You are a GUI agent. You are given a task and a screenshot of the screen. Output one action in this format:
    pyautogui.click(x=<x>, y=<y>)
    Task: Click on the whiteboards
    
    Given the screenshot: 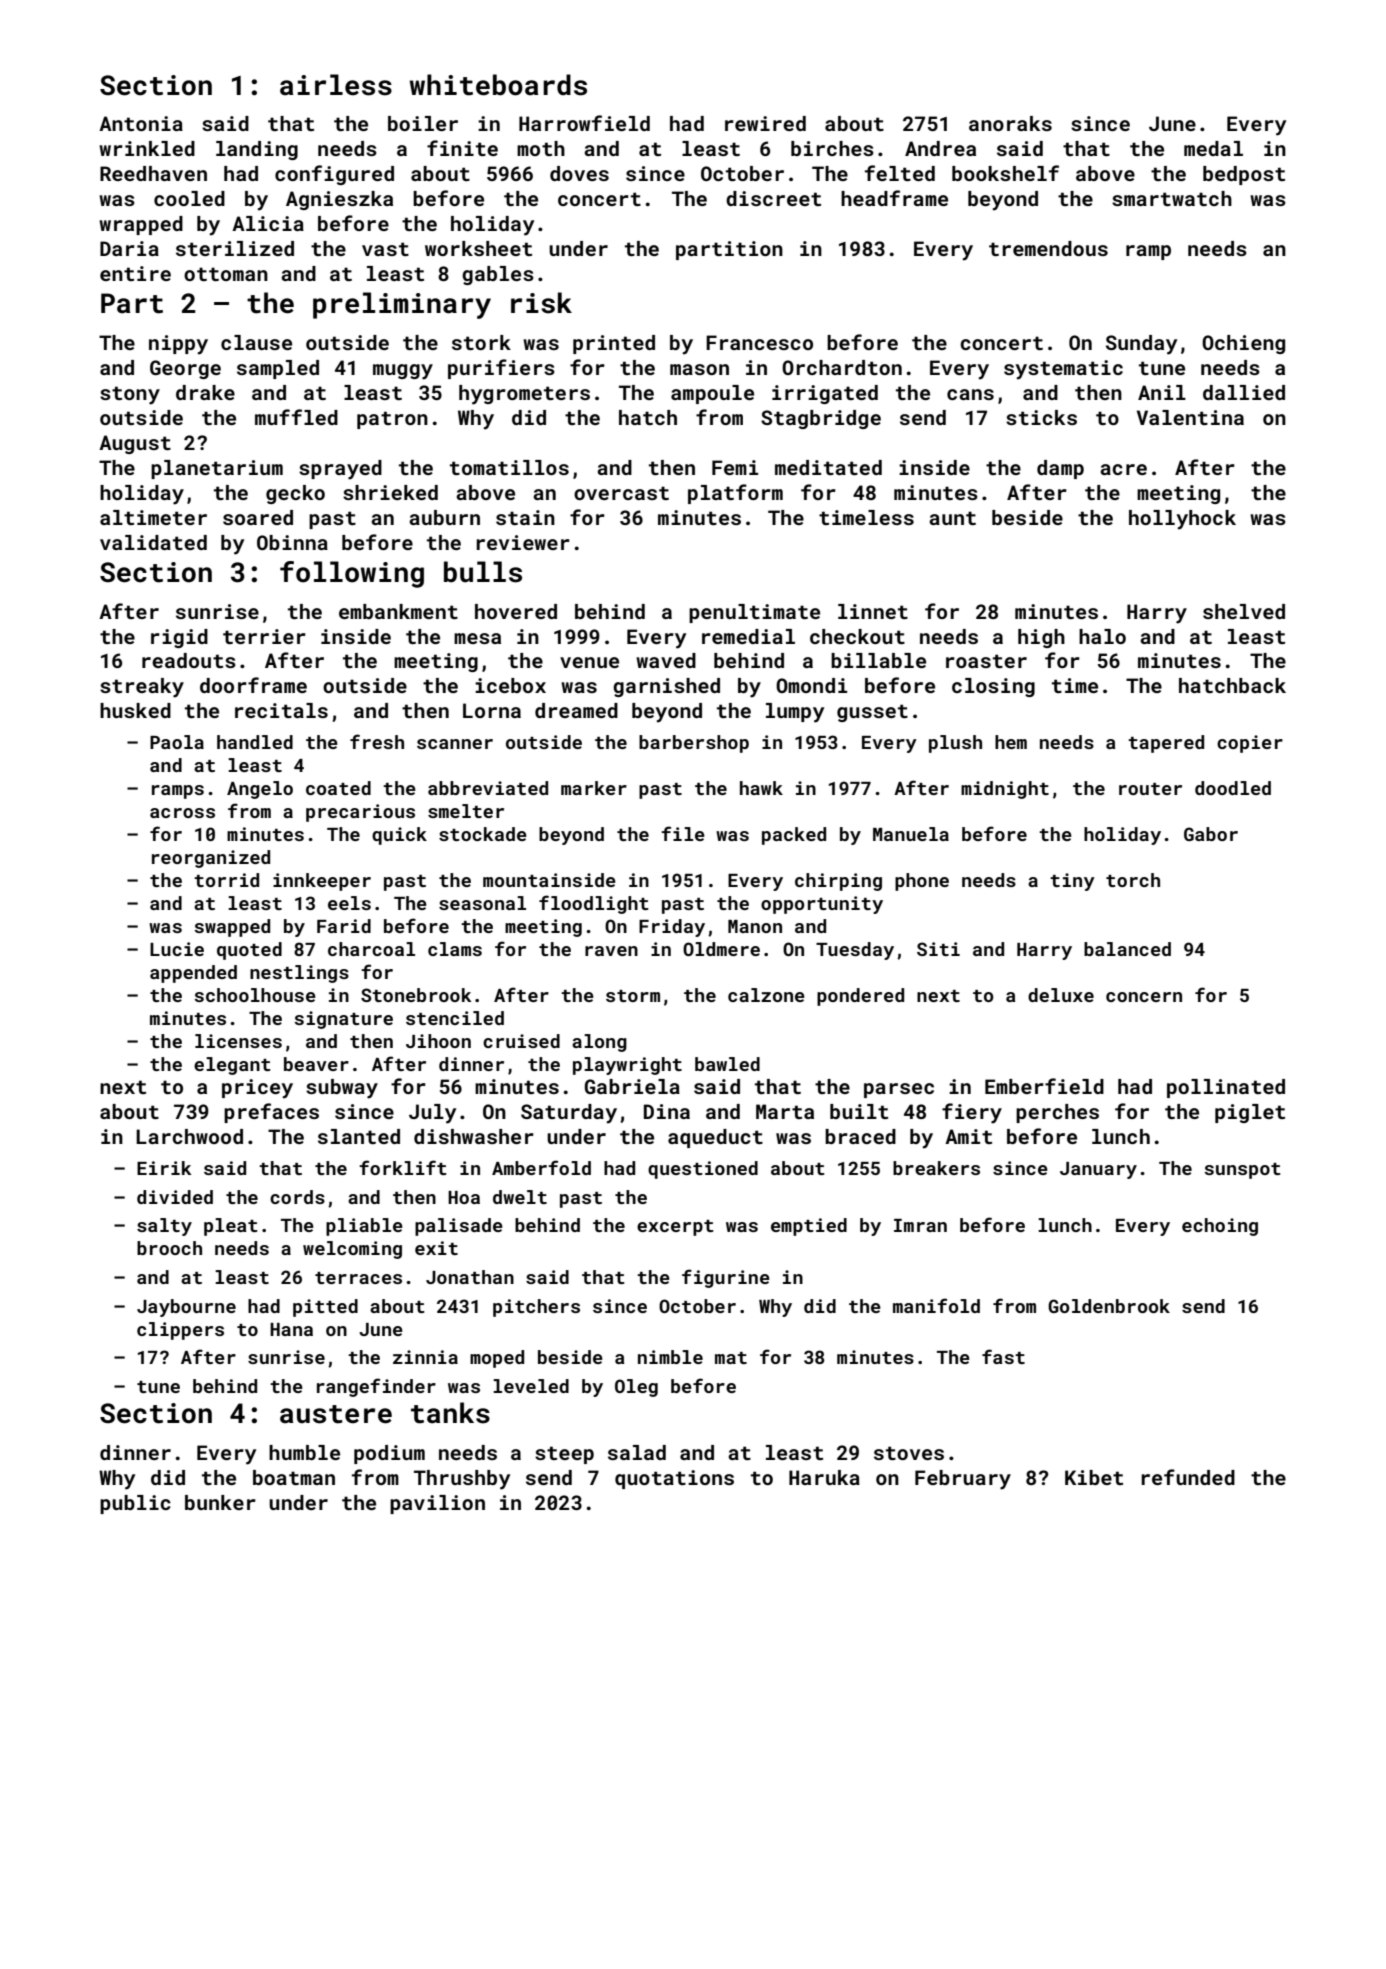 What is the action you would take?
    pyautogui.click(x=498, y=85)
